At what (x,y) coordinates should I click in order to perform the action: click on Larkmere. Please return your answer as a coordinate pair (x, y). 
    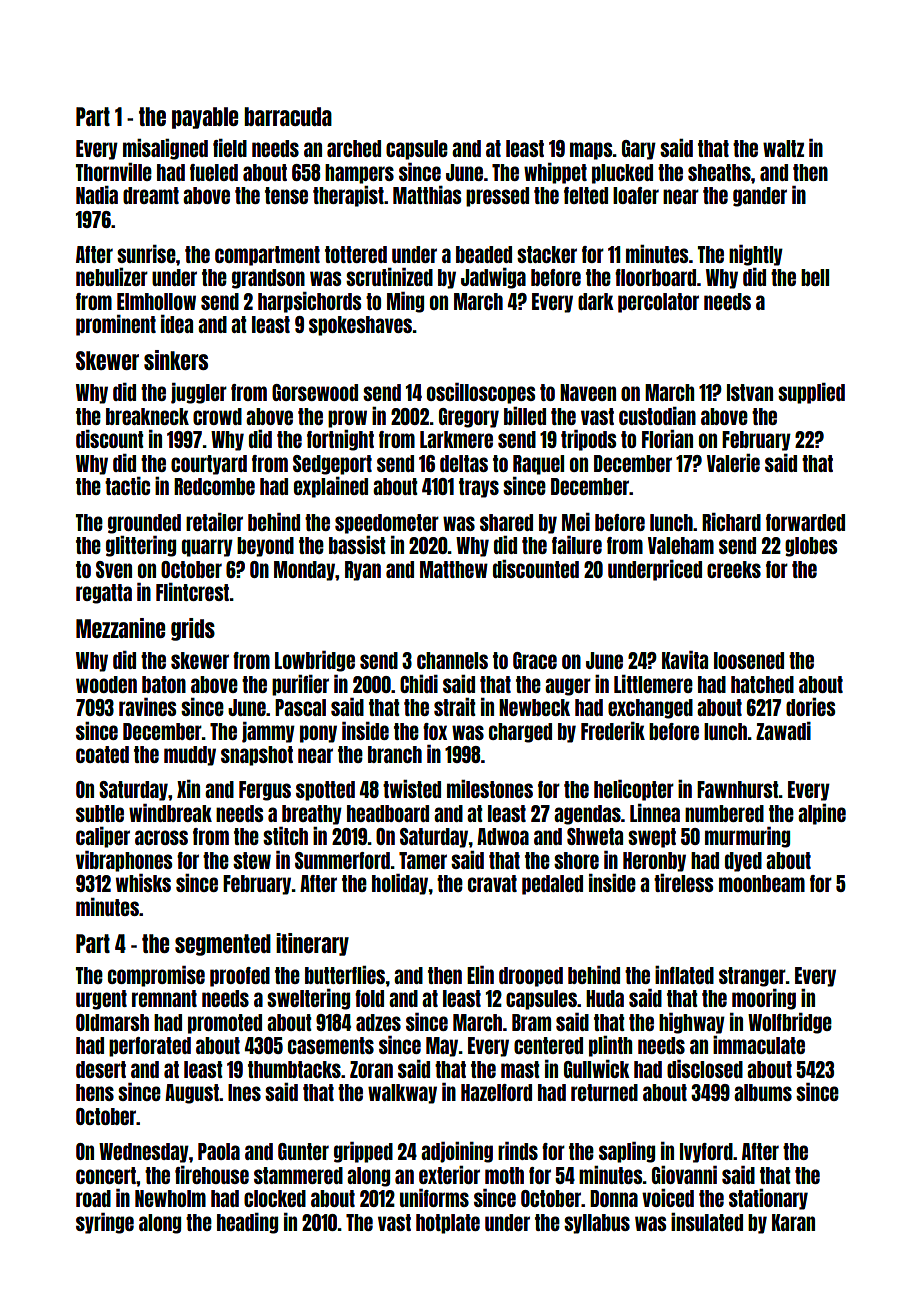
    Looking at the image, I should click on (456, 439).
